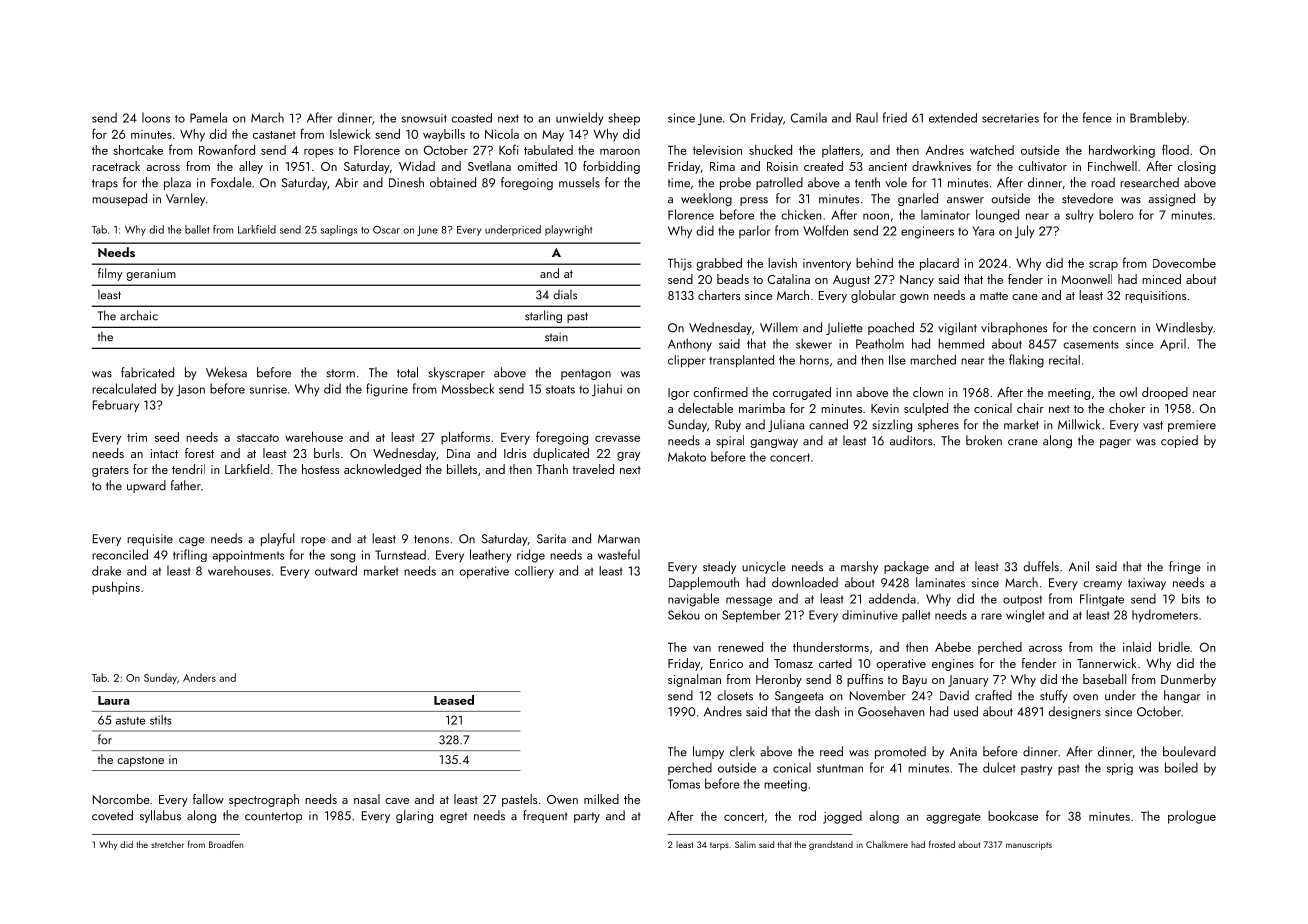 This image has width=1308, height=924. I want to click on Owen, so click(562, 799).
